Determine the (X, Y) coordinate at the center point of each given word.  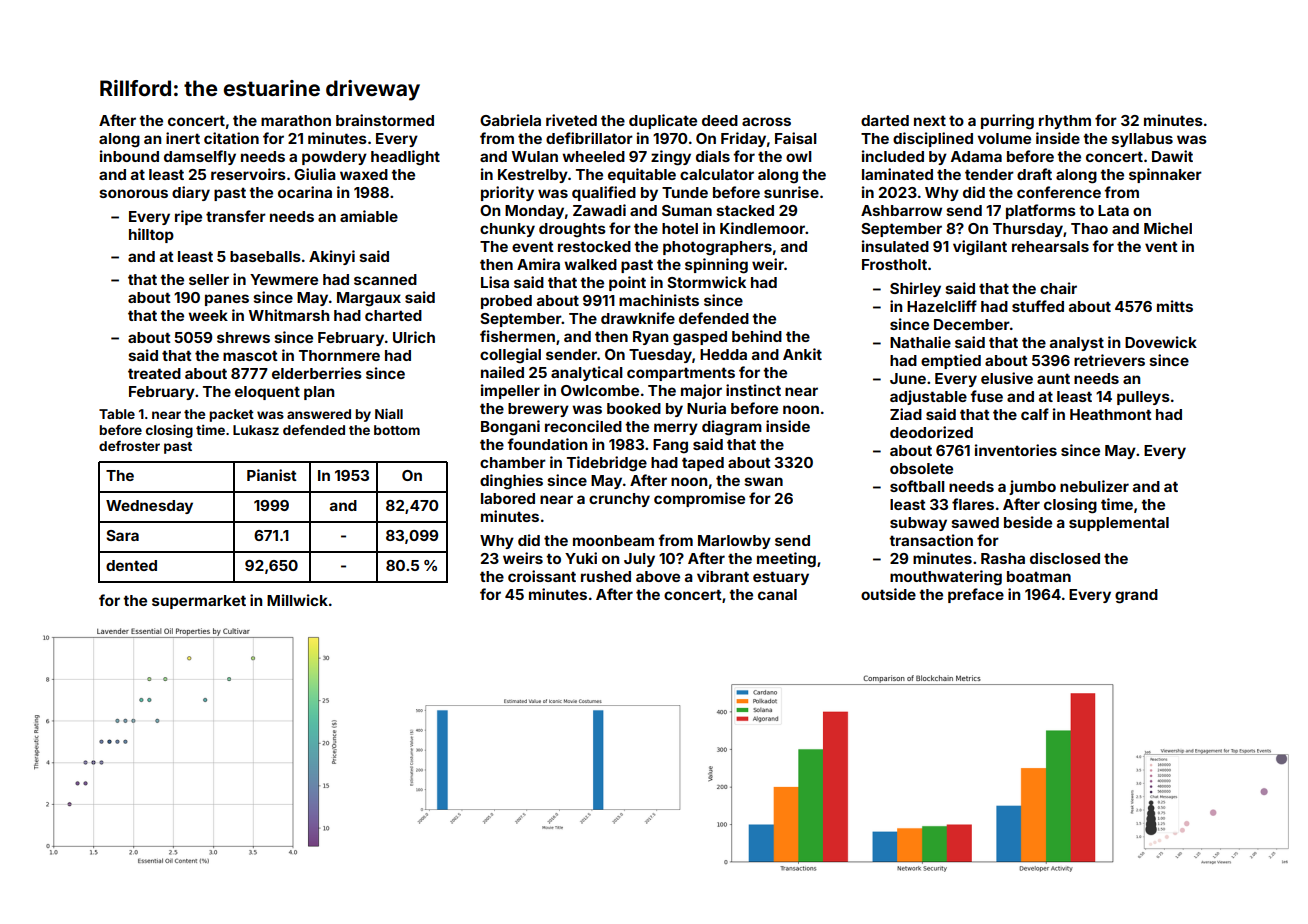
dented (131, 565)
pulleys (1143, 398)
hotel (680, 228)
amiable (369, 216)
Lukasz (256, 430)
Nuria (706, 408)
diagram (732, 428)
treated (154, 373)
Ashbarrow (901, 210)
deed (720, 120)
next (930, 120)
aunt (1053, 378)
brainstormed (385, 120)
